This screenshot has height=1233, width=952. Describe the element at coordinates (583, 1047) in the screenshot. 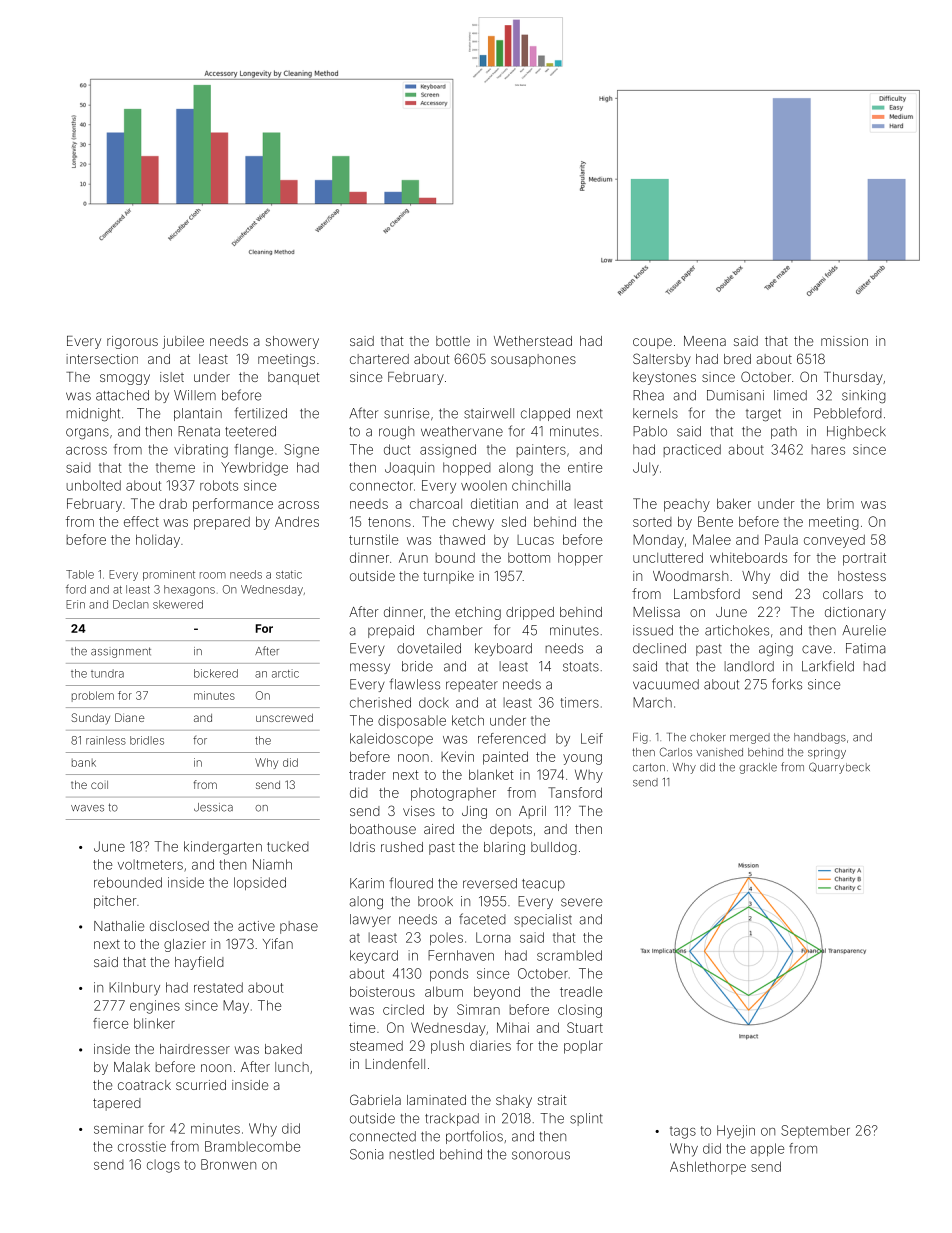

I see `poplar` at that location.
